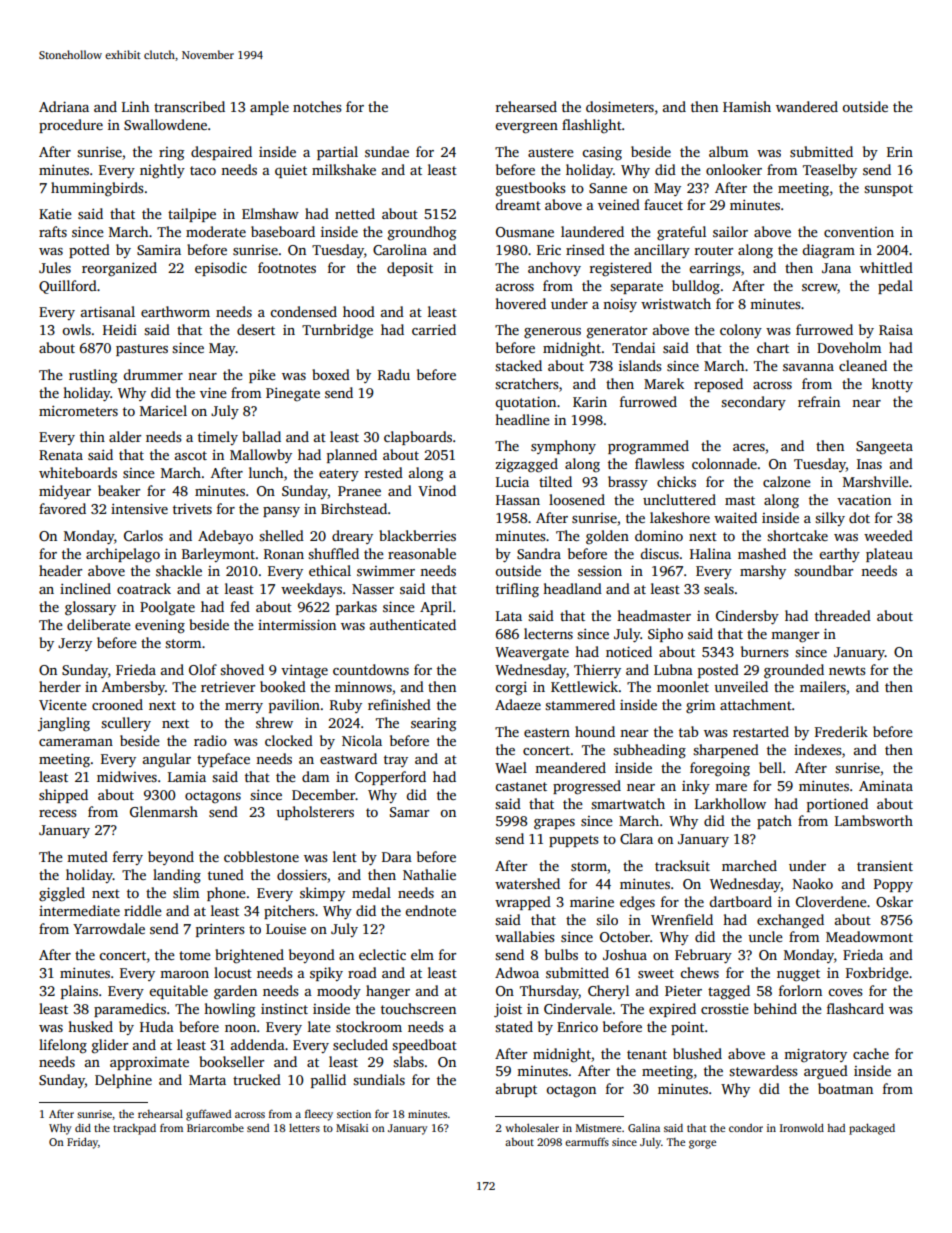  What do you see at coordinates (225, 537) in the screenshot?
I see `Adebayo` at bounding box center [225, 537].
